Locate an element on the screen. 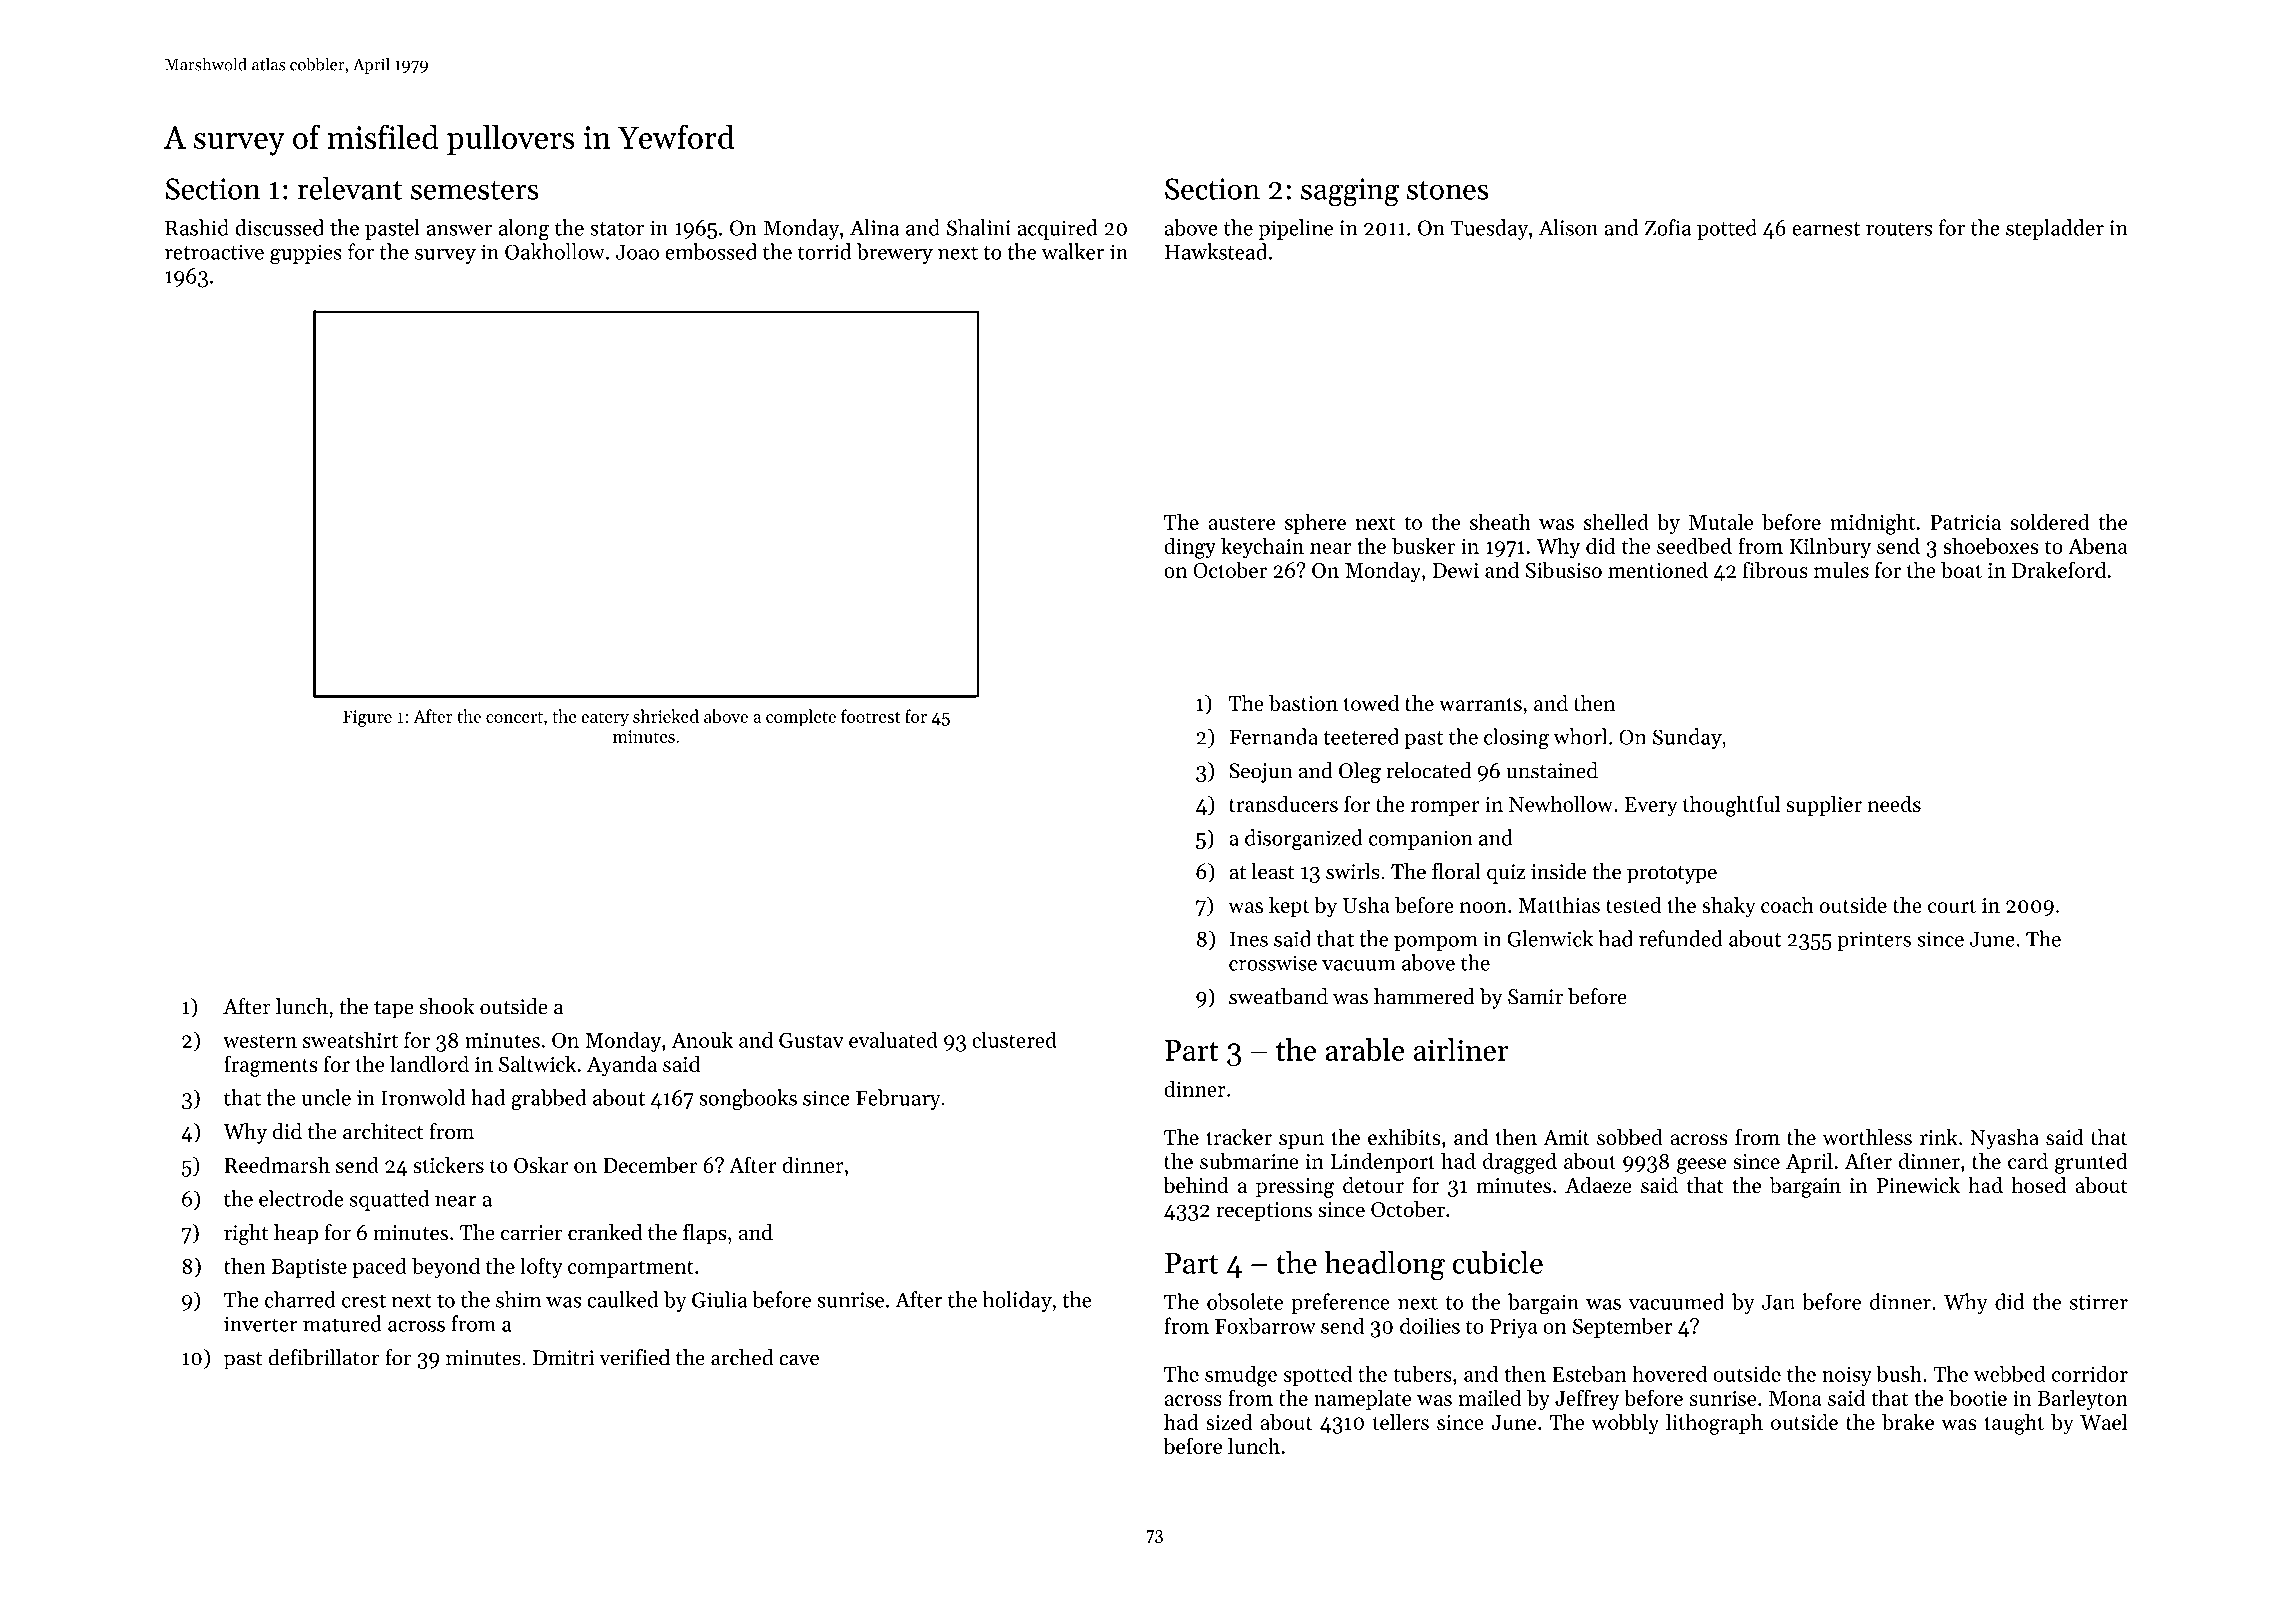 The height and width of the screenshot is (1620, 2292). Figure is located at coordinates (367, 718).
